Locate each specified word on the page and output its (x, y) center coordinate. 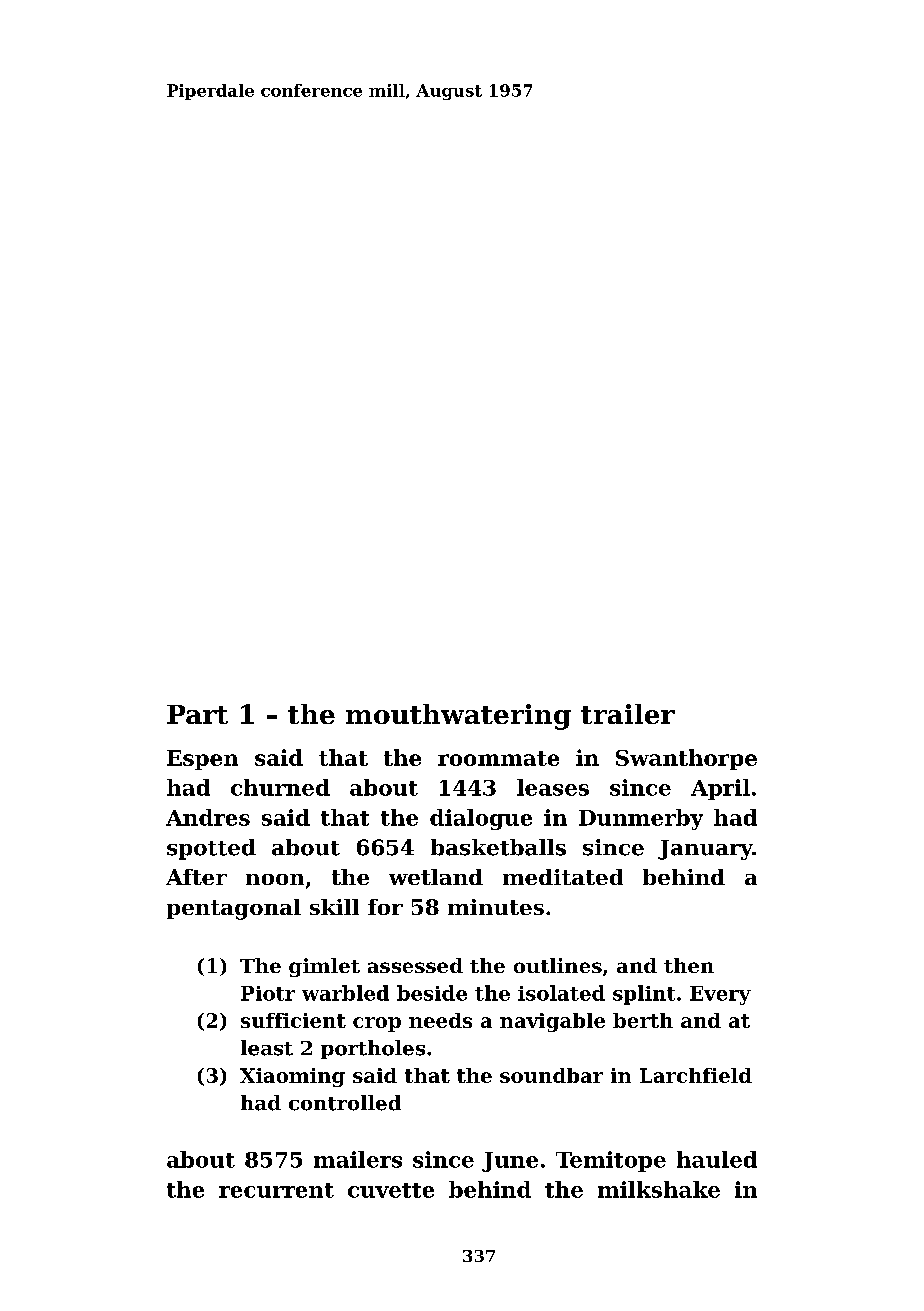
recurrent (276, 1190)
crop (377, 1024)
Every (720, 995)
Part (197, 714)
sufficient (293, 1020)
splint (644, 995)
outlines (558, 965)
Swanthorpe (686, 759)
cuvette (391, 1190)
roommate (498, 758)
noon (275, 879)
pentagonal (234, 909)
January (705, 850)
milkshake (659, 1189)
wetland (436, 877)
